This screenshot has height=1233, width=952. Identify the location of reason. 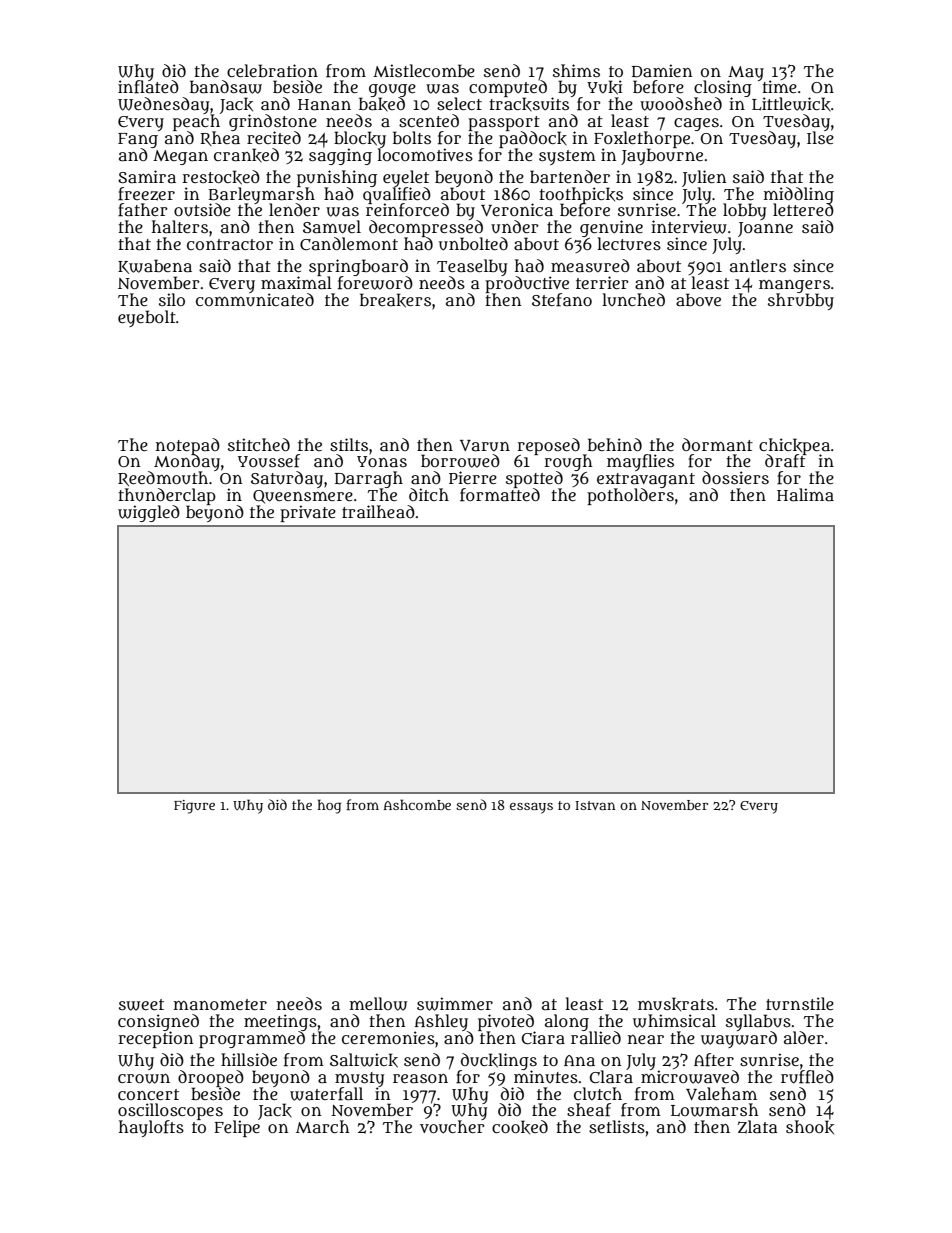
(420, 1078).
